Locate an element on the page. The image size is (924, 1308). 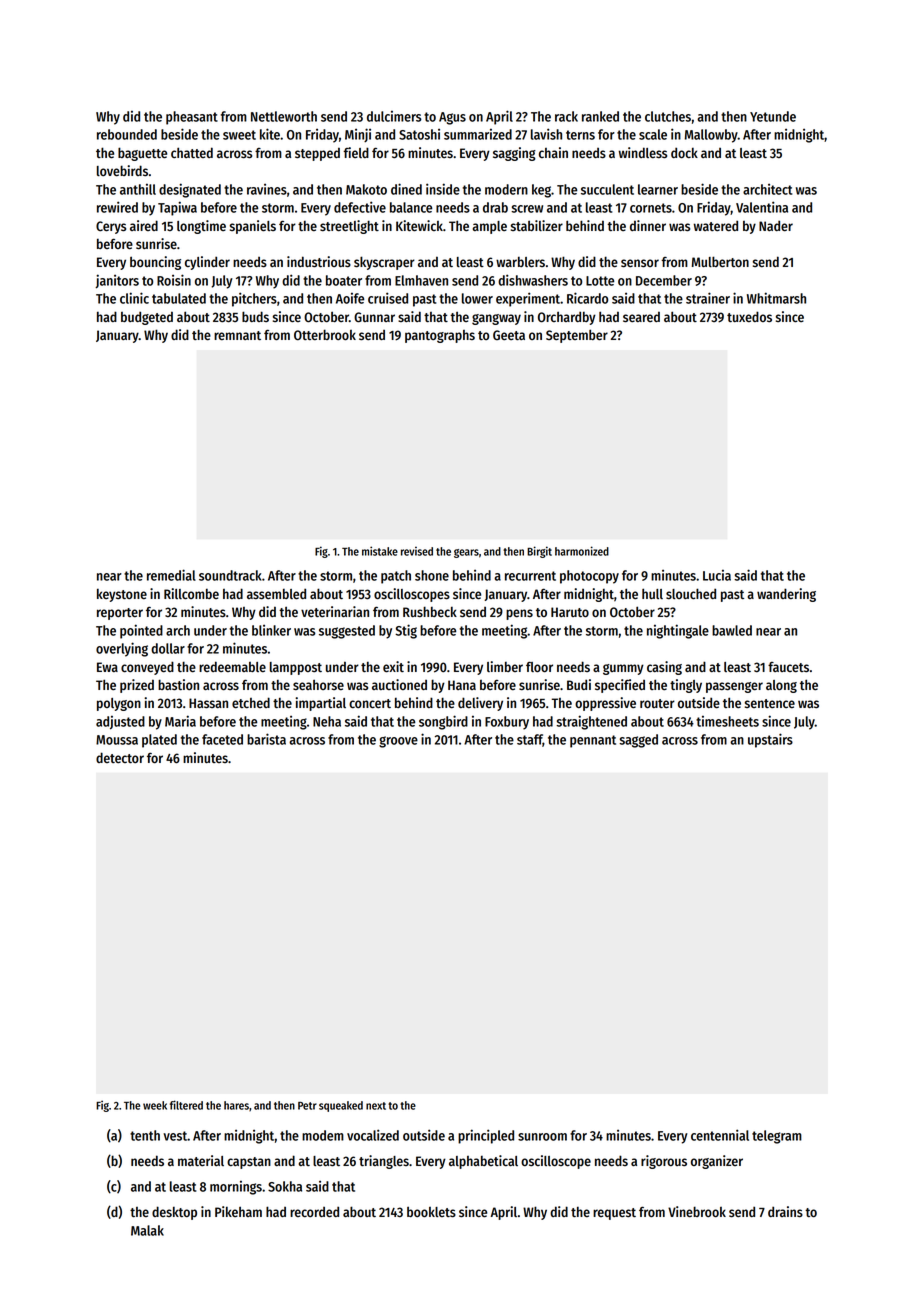
mornings is located at coordinates (236, 1188).
